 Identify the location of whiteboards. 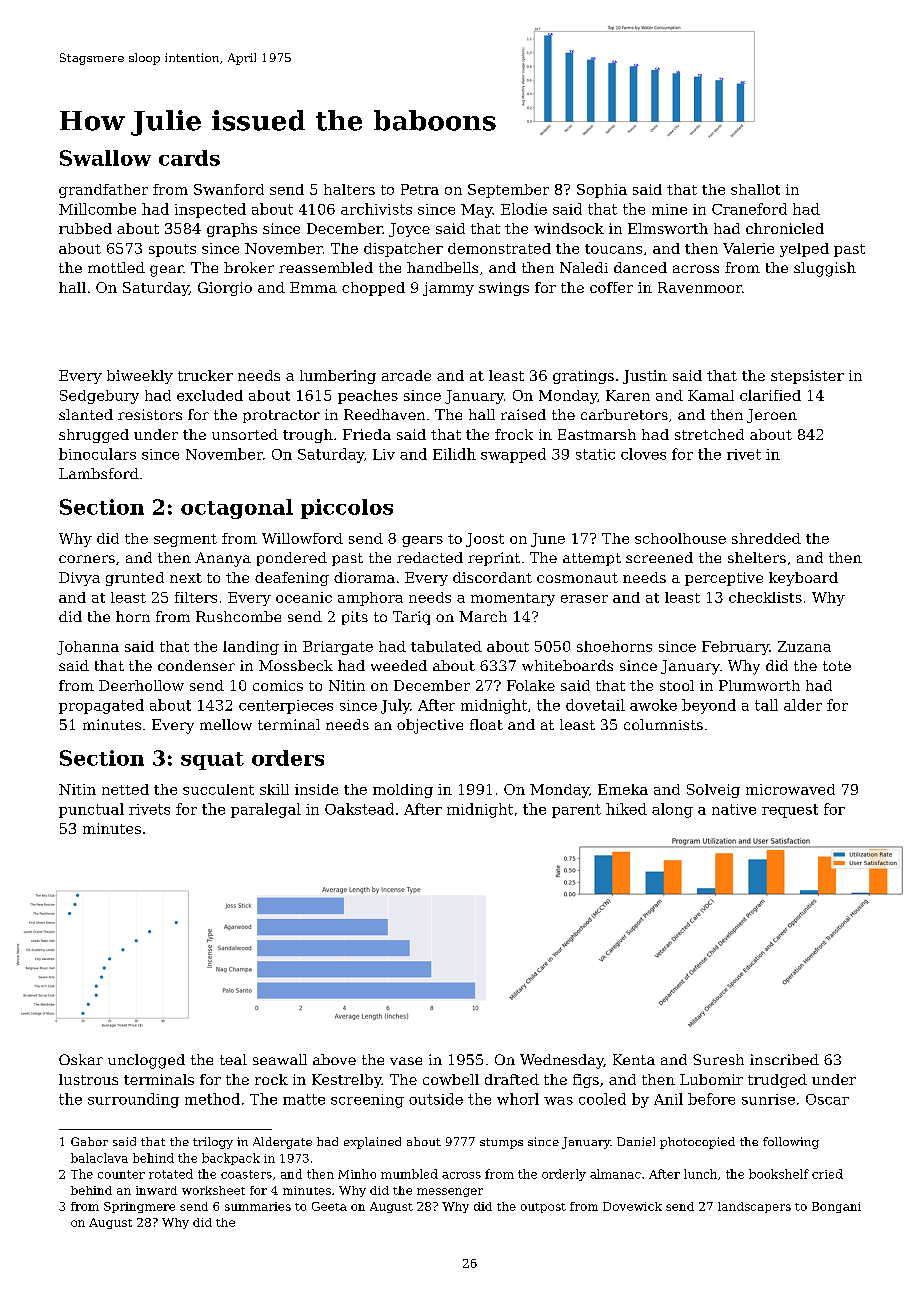
(567, 665).
